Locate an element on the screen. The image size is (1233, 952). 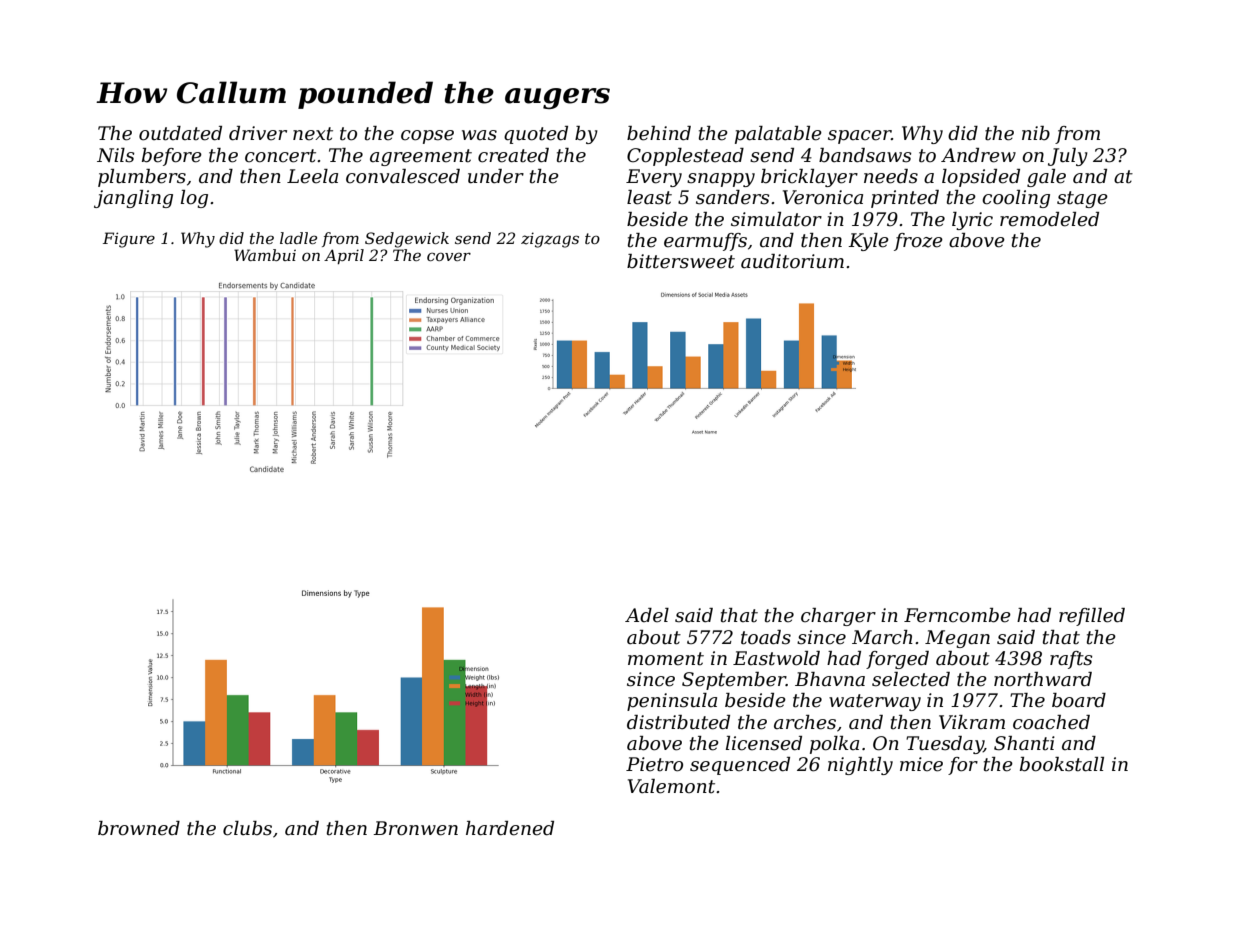
clubs is located at coordinates (247, 828).
